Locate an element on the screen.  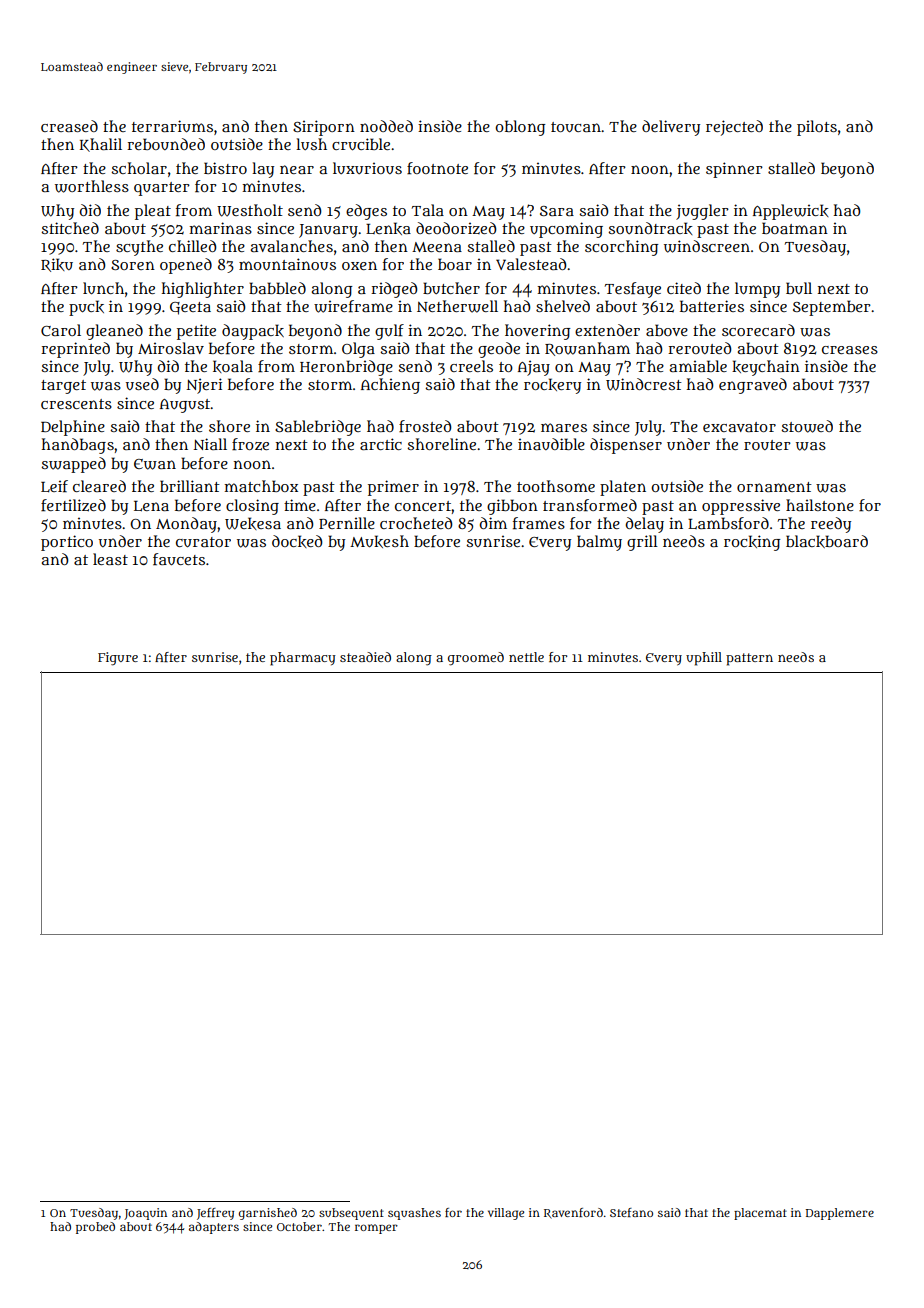
subsequent is located at coordinates (351, 1214).
